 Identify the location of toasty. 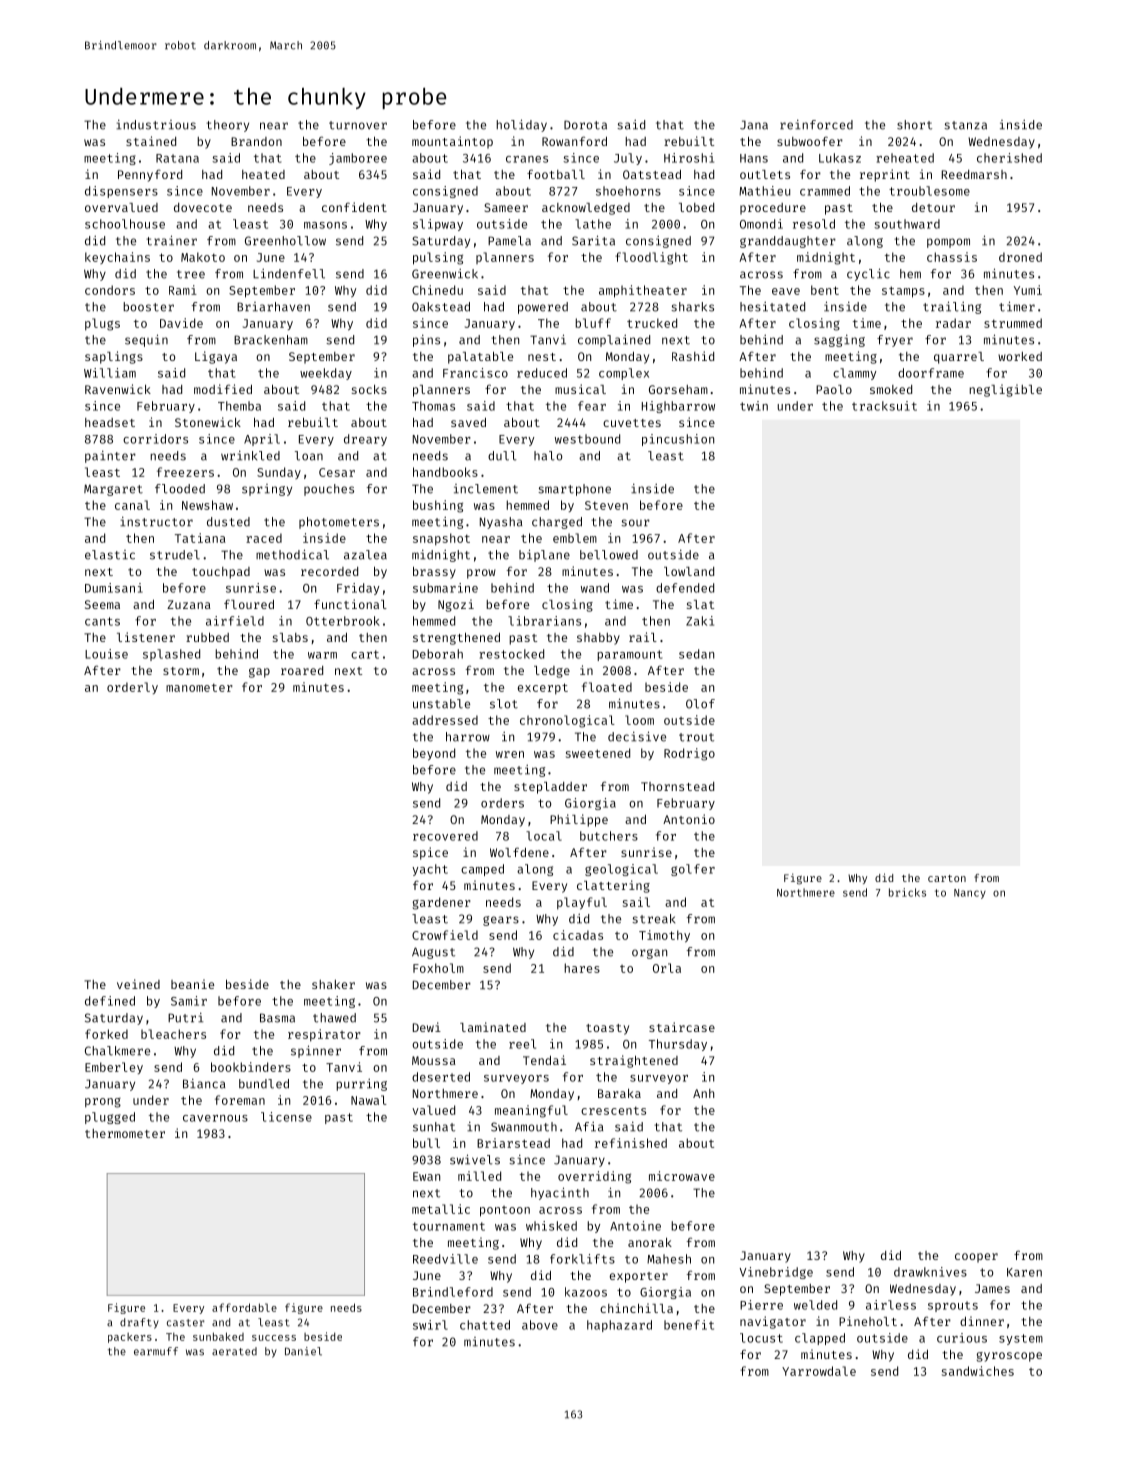
(607, 1029).
